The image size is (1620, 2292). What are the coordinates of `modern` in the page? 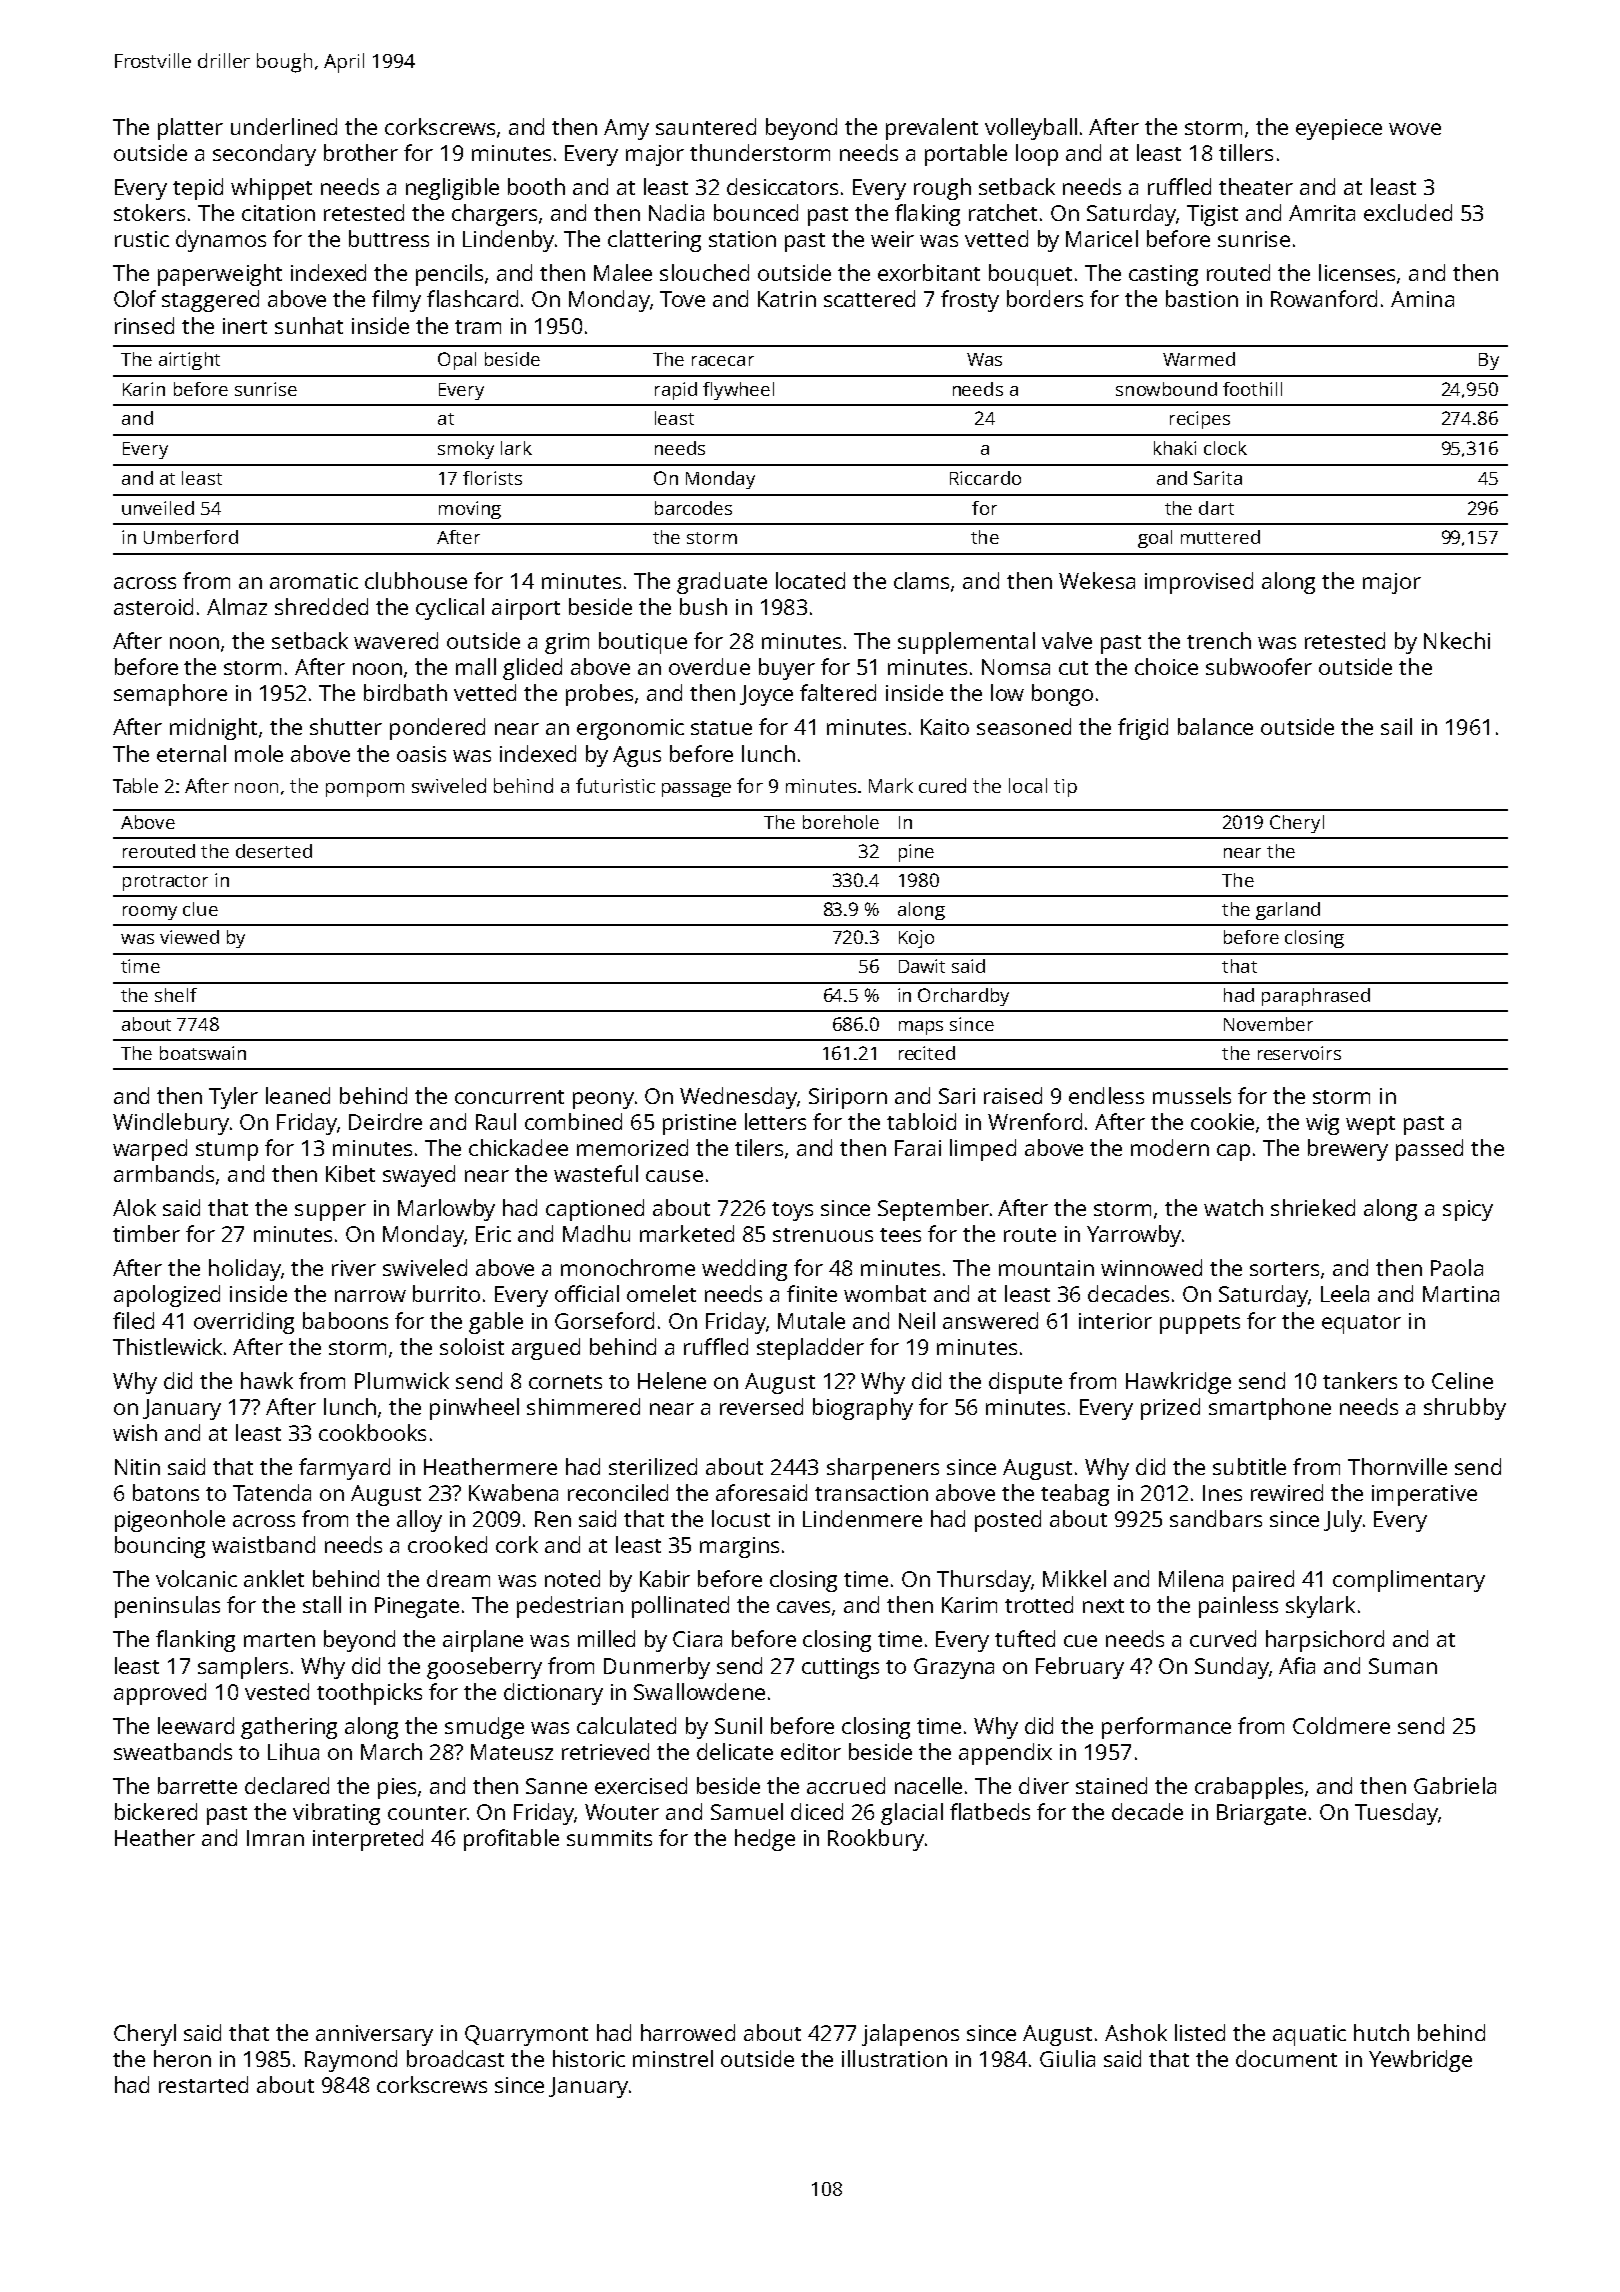 It's located at (1170, 1147).
